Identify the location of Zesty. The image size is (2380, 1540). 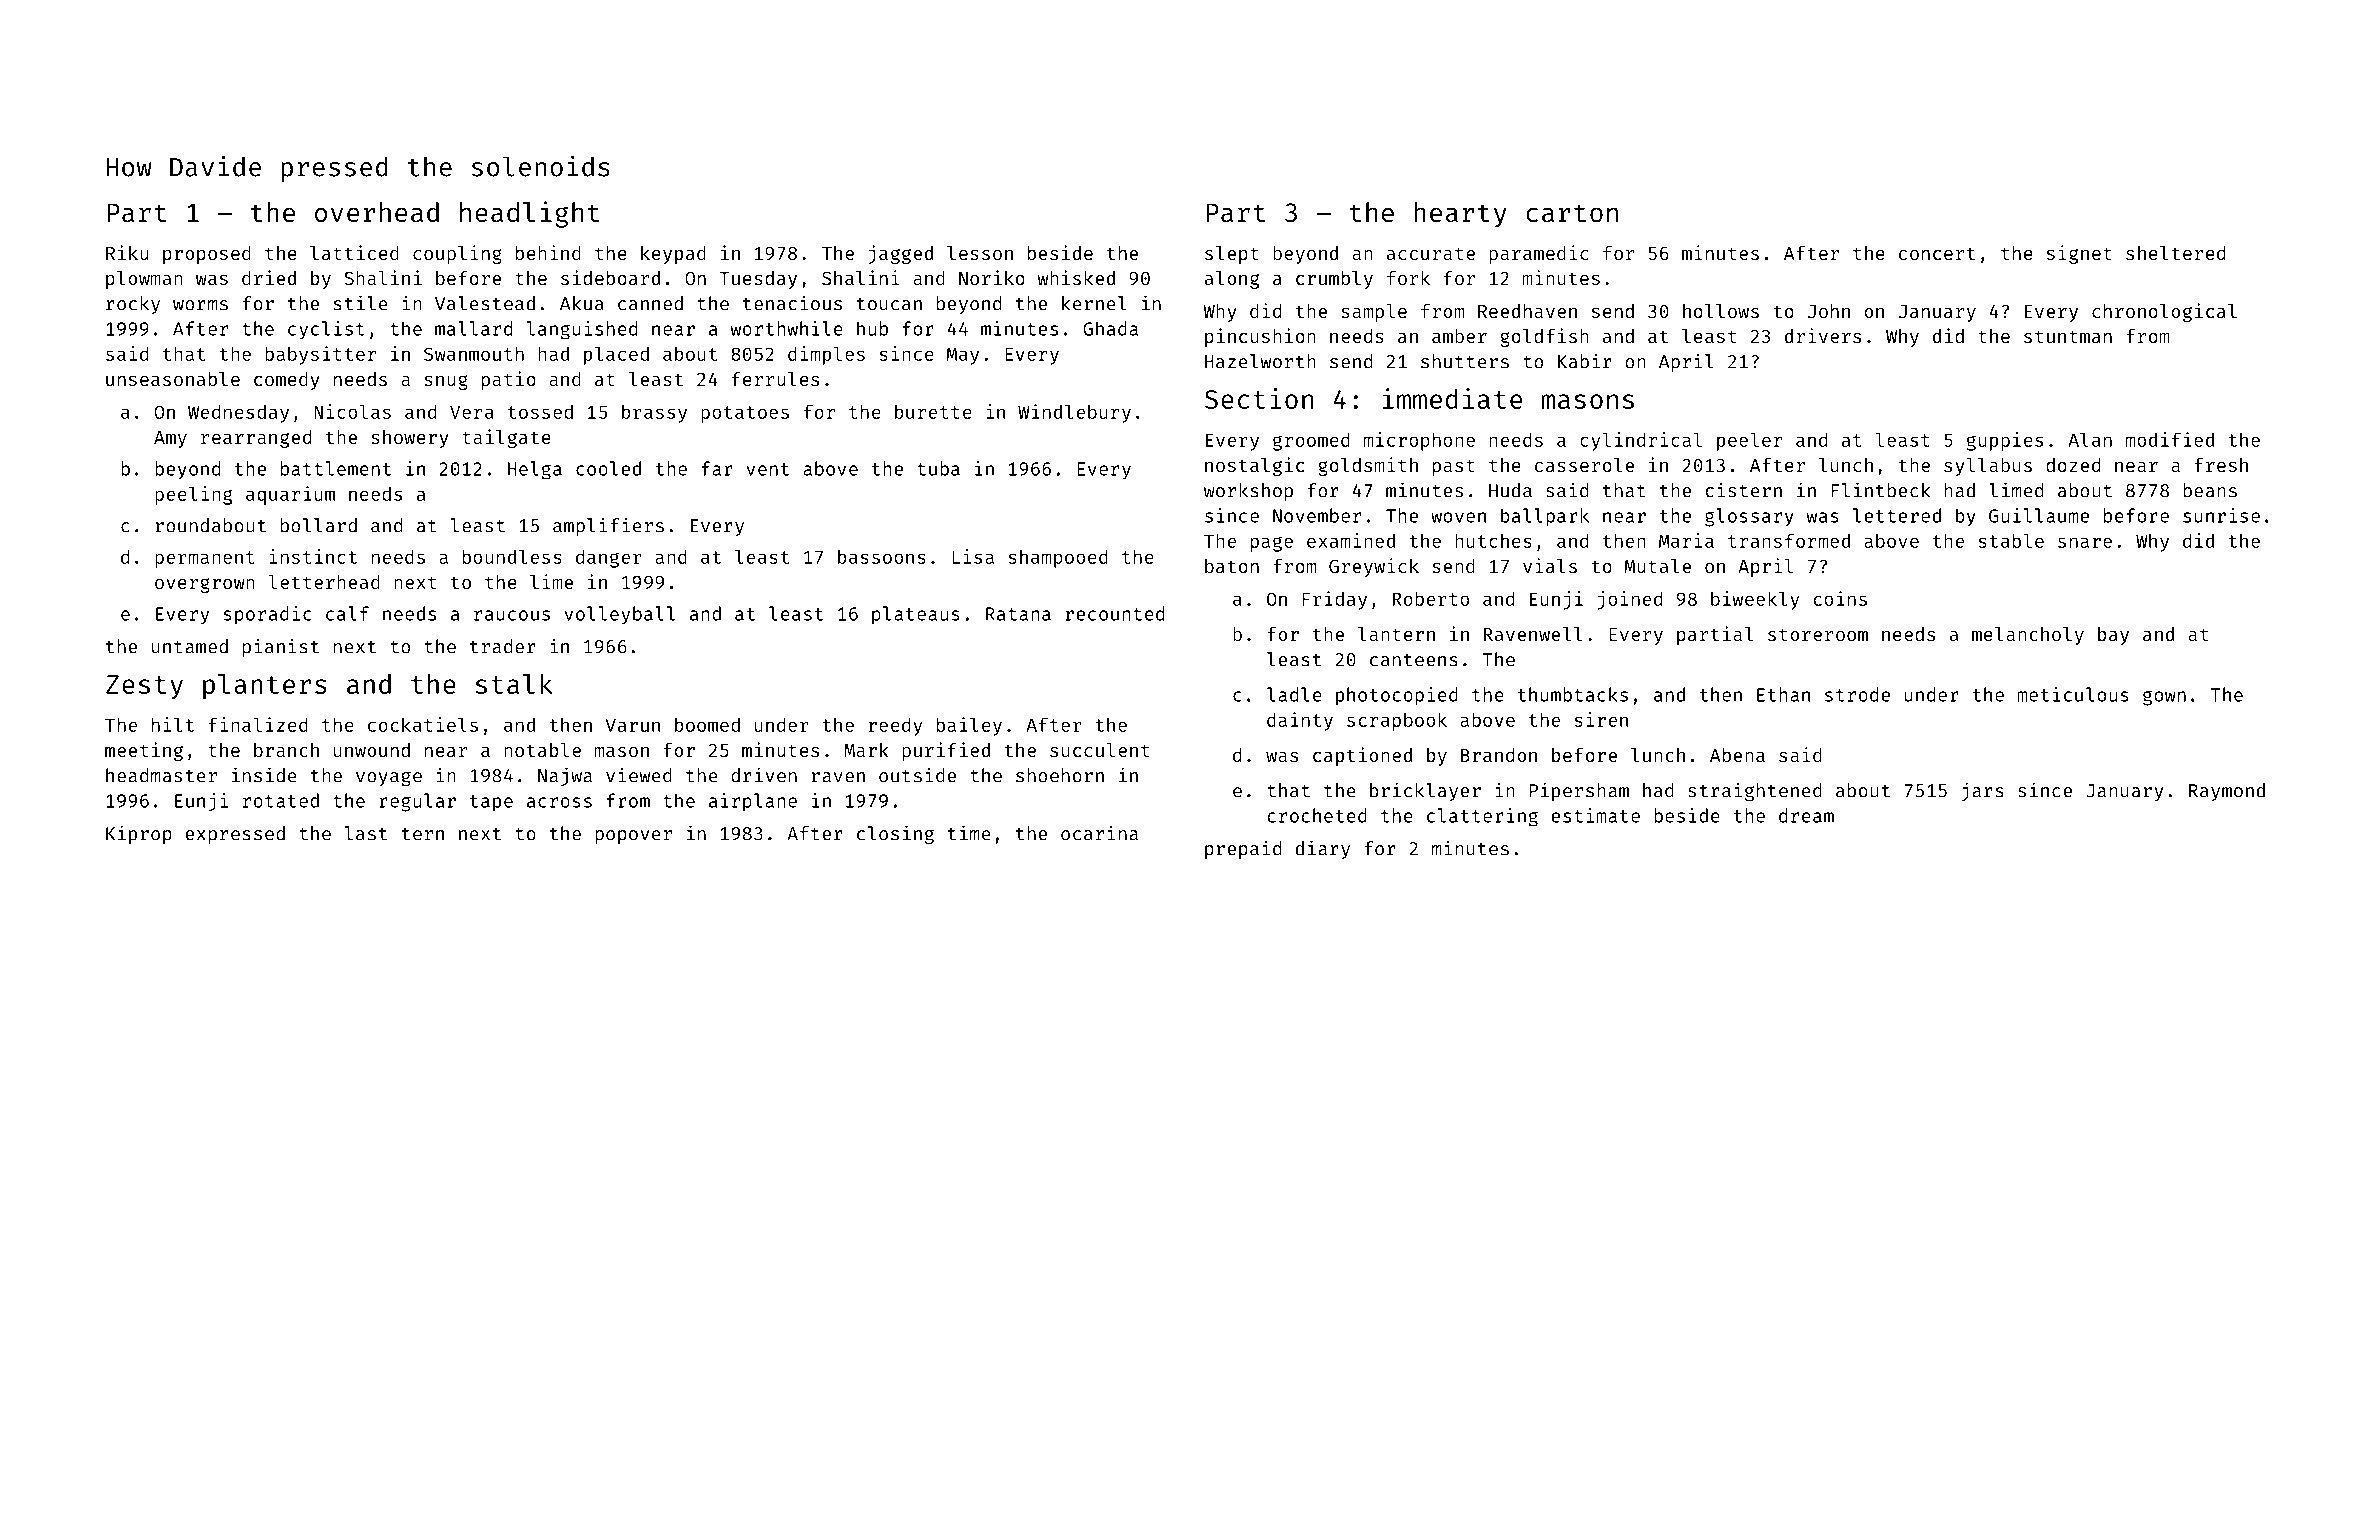
(144, 687).
